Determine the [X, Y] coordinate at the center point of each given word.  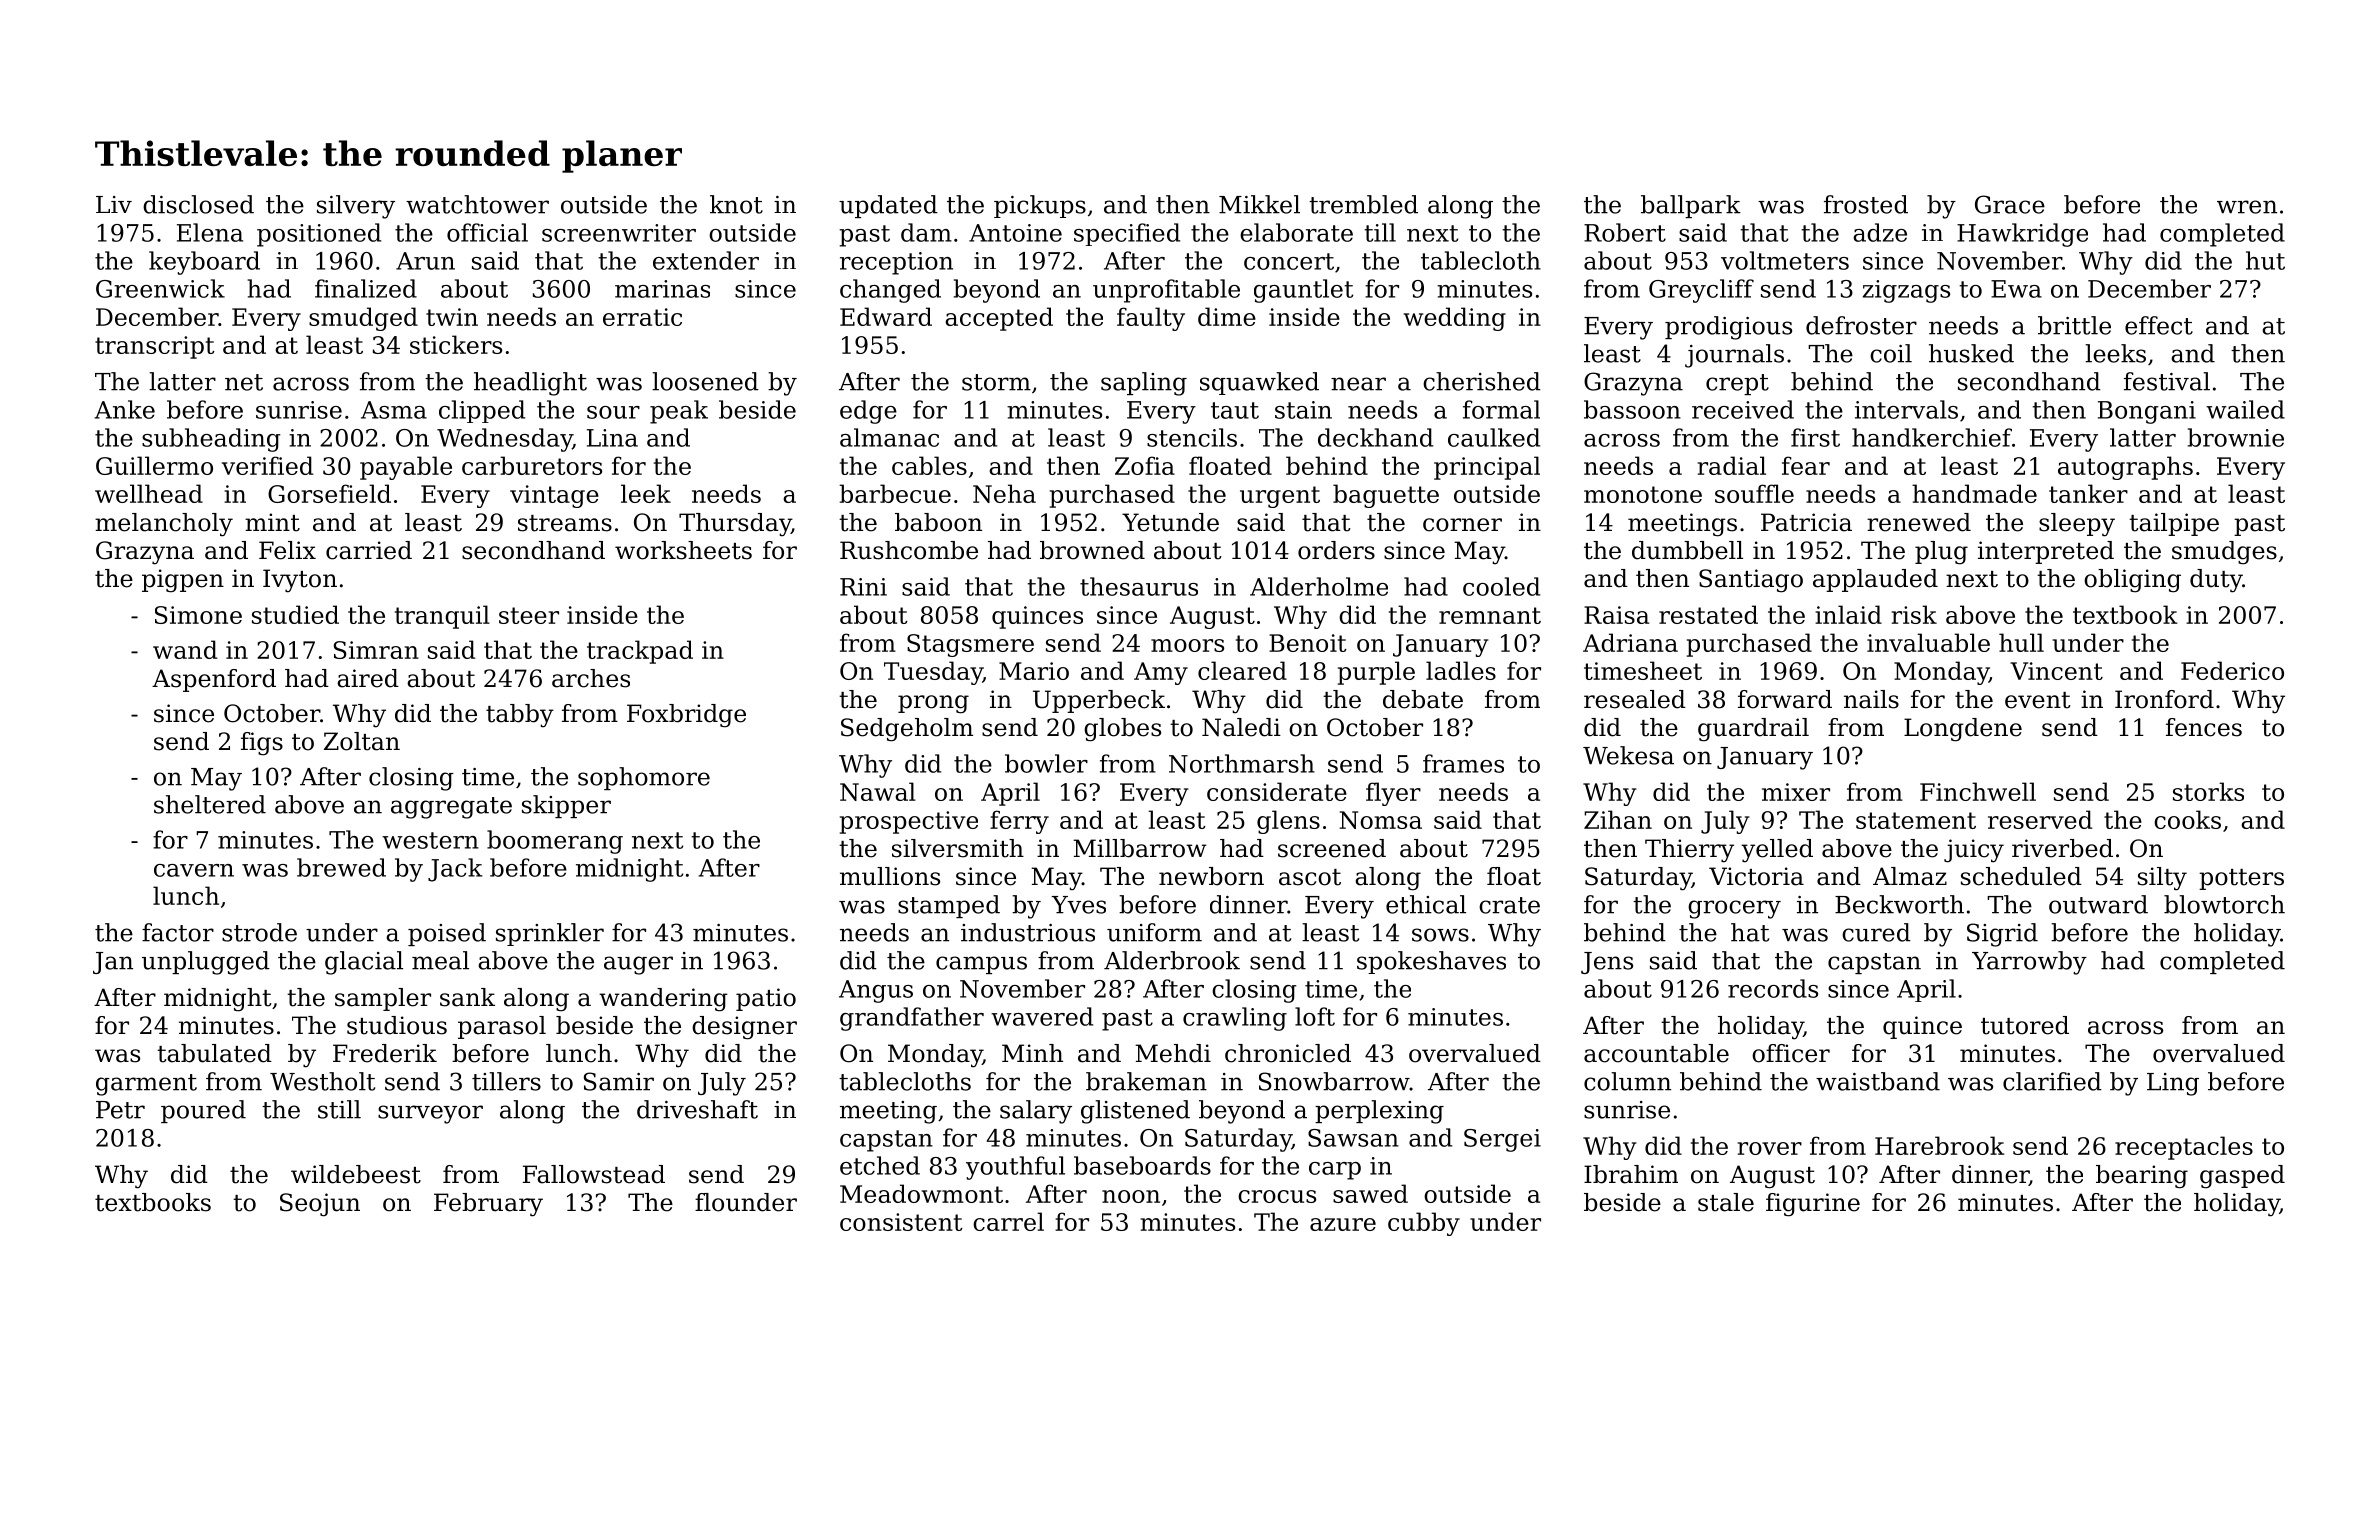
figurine [1813, 1205]
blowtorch [2224, 904]
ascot [1310, 877]
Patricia [1806, 522]
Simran [376, 650]
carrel [1008, 1221]
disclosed [198, 204]
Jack [455, 870]
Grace [2010, 204]
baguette [1386, 496]
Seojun [320, 1205]
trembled [1363, 204]
